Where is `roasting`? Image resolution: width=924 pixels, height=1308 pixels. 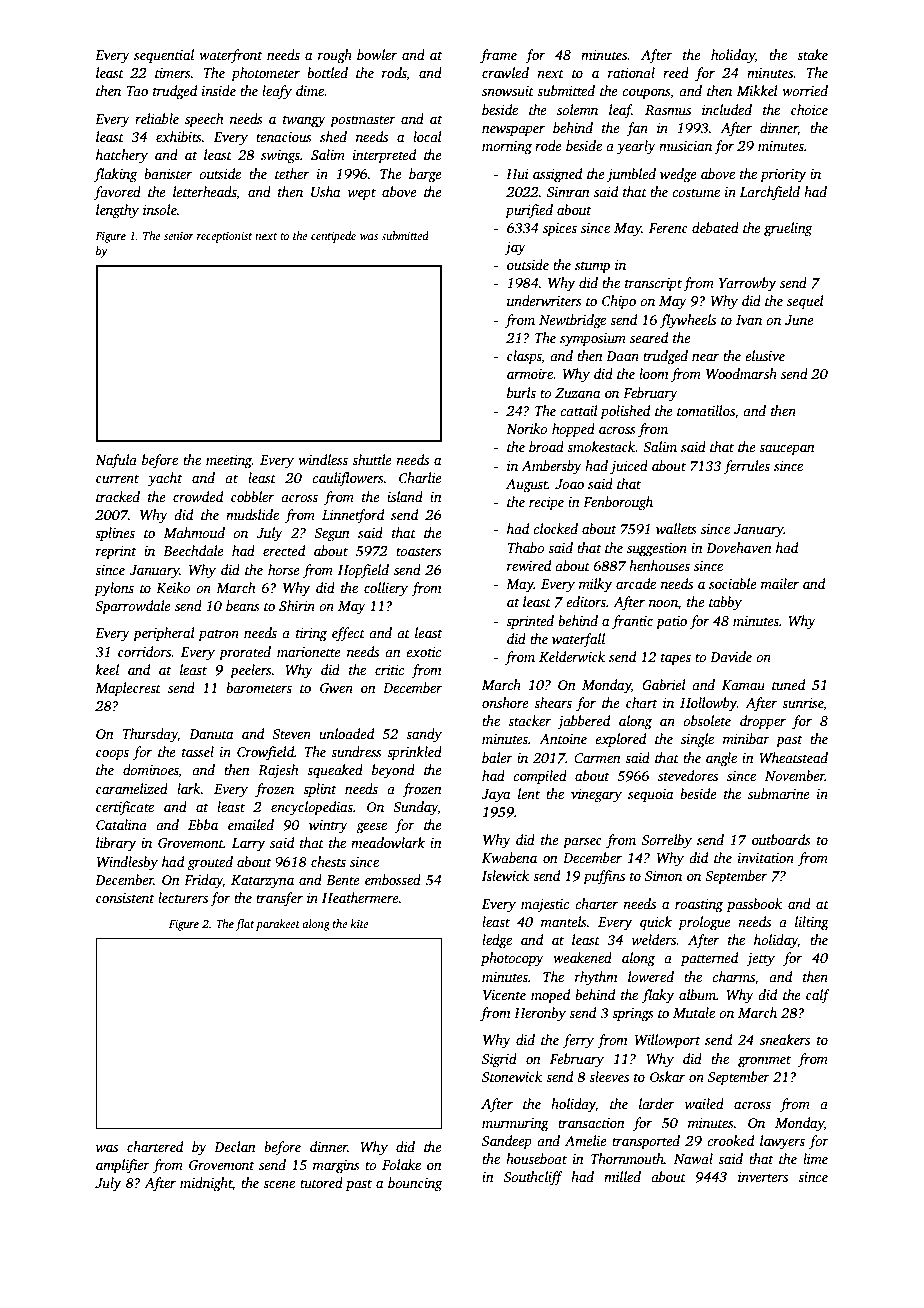
roasting is located at coordinates (699, 905).
